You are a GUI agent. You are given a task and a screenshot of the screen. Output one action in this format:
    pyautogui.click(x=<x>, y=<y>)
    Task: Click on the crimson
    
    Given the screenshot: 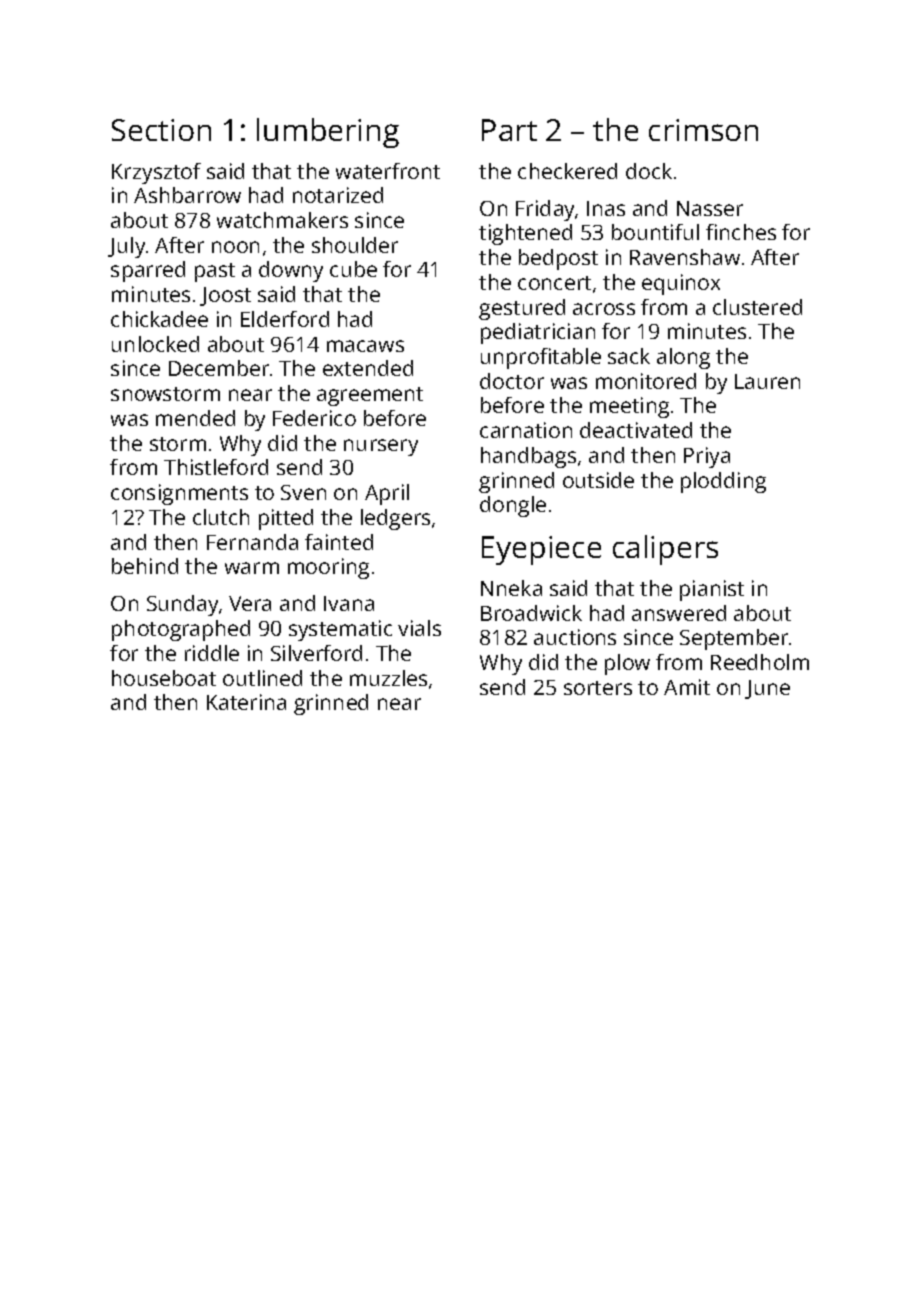 What is the action you would take?
    pyautogui.click(x=703, y=130)
